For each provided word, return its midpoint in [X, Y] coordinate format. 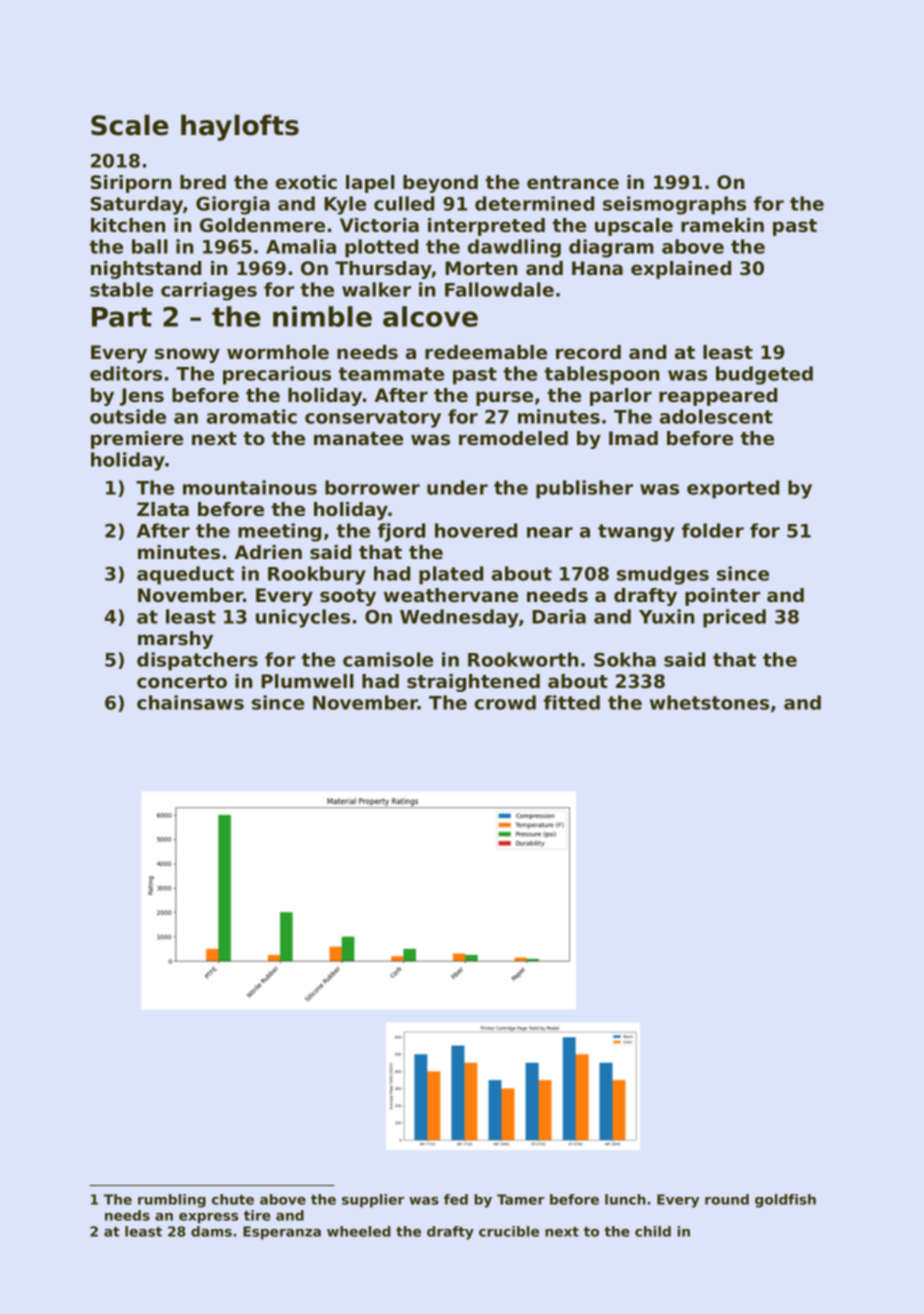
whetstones [709, 702]
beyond [440, 184]
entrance [573, 183]
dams [211, 1231]
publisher [584, 489]
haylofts [240, 127]
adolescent [716, 416]
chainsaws [190, 702]
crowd [505, 702]
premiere [137, 440]
